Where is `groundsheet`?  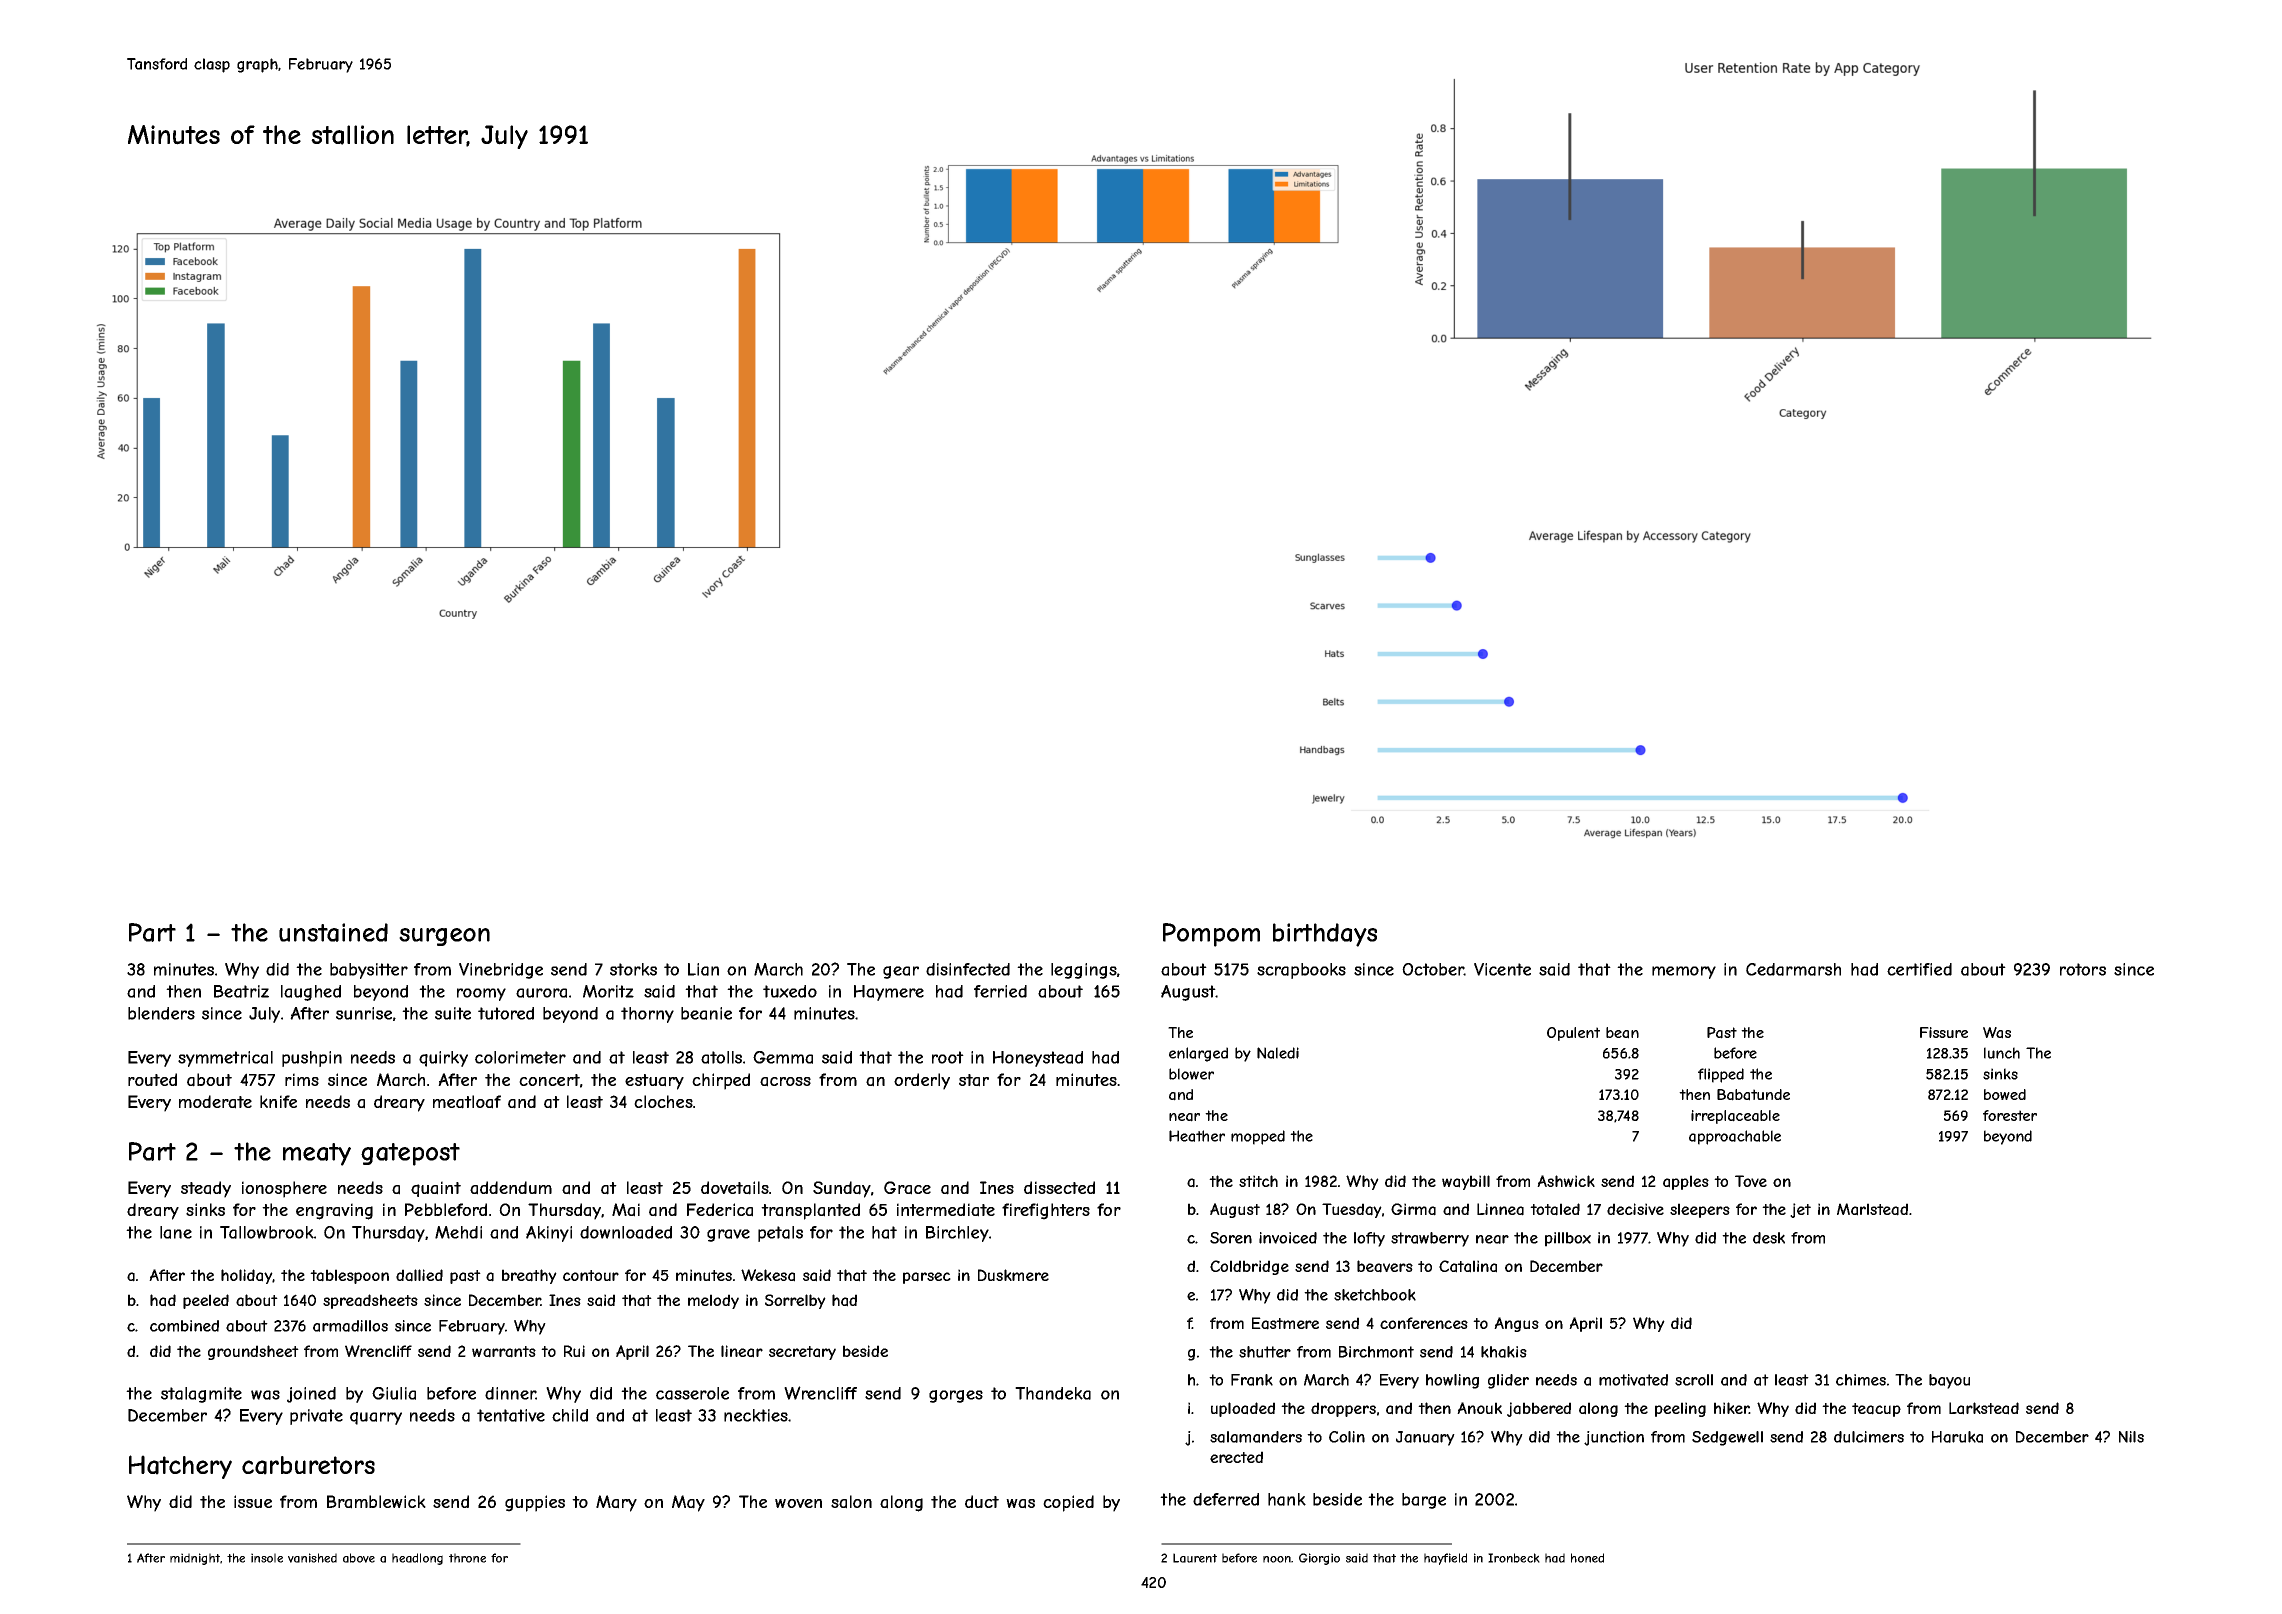 groundsheet is located at coordinates (253, 1352).
